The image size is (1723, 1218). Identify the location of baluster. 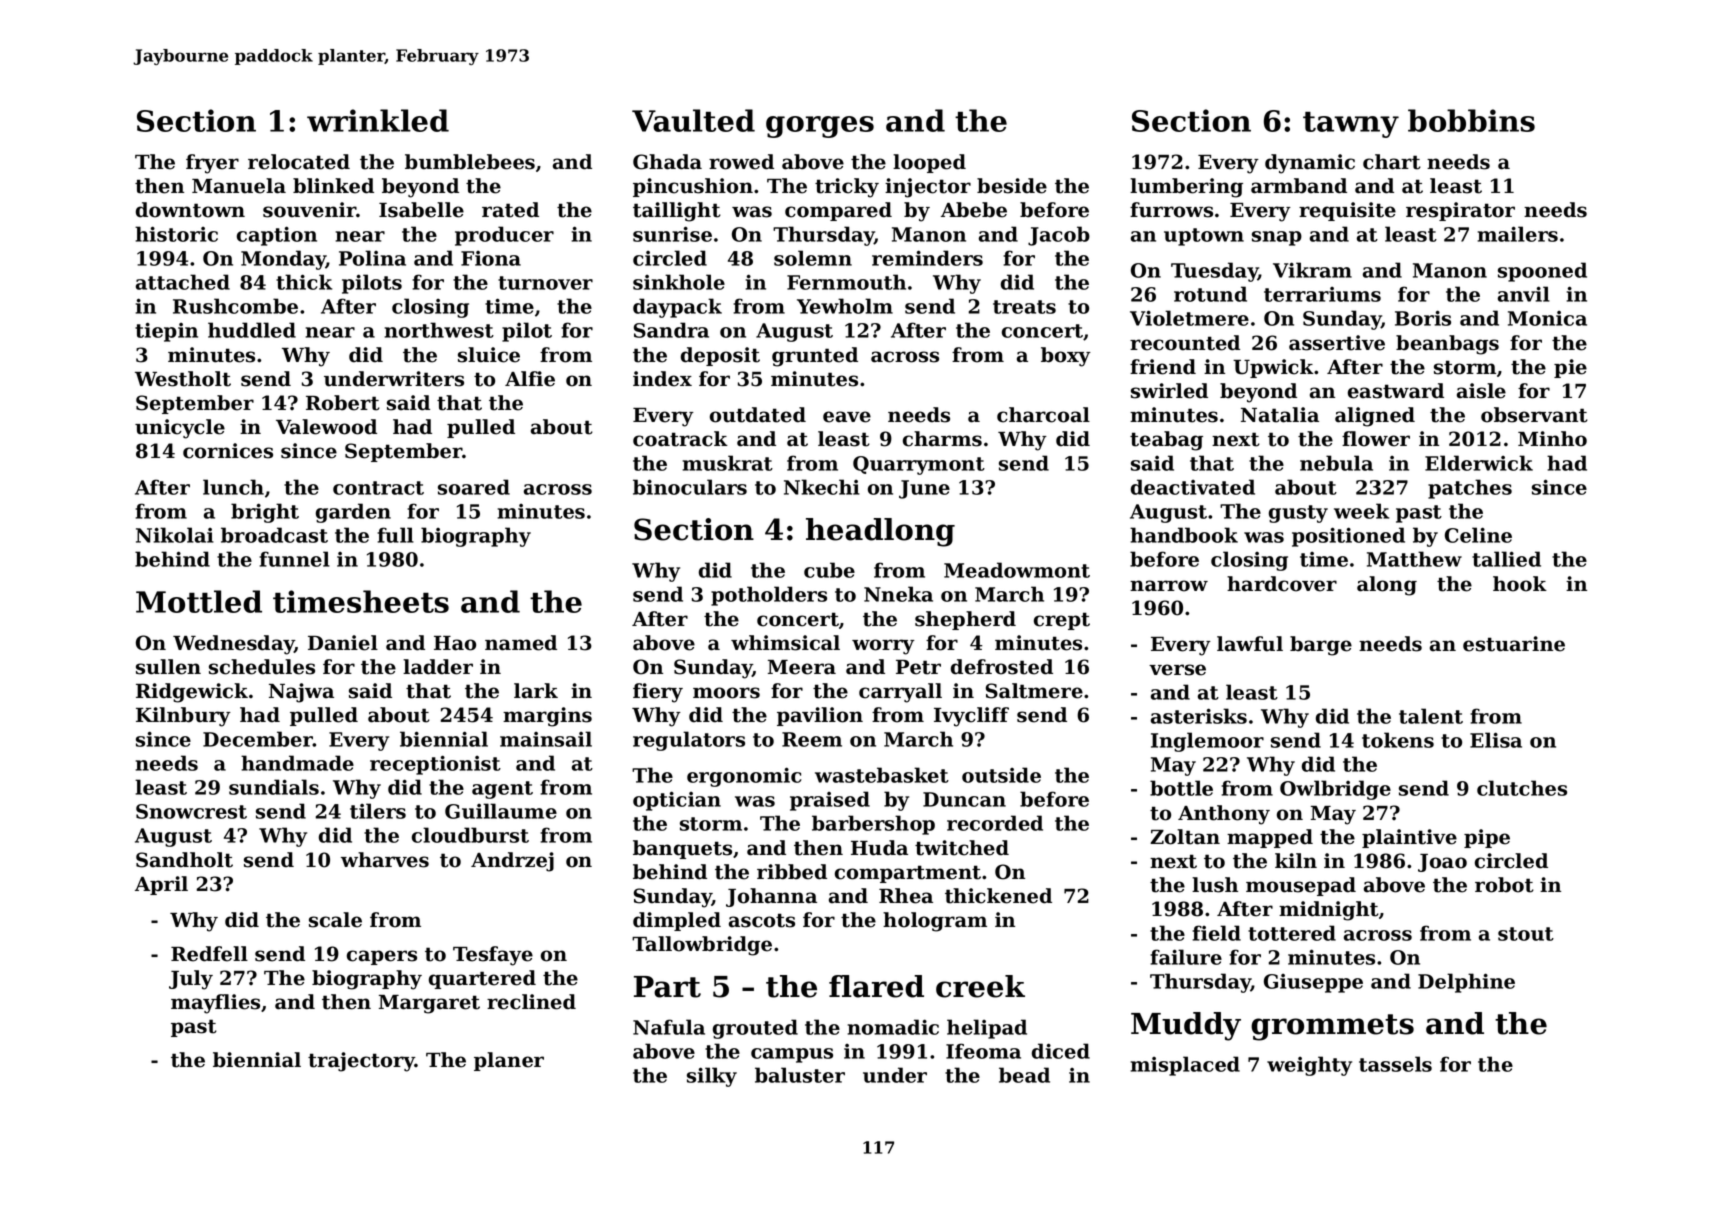
(800, 1075).
